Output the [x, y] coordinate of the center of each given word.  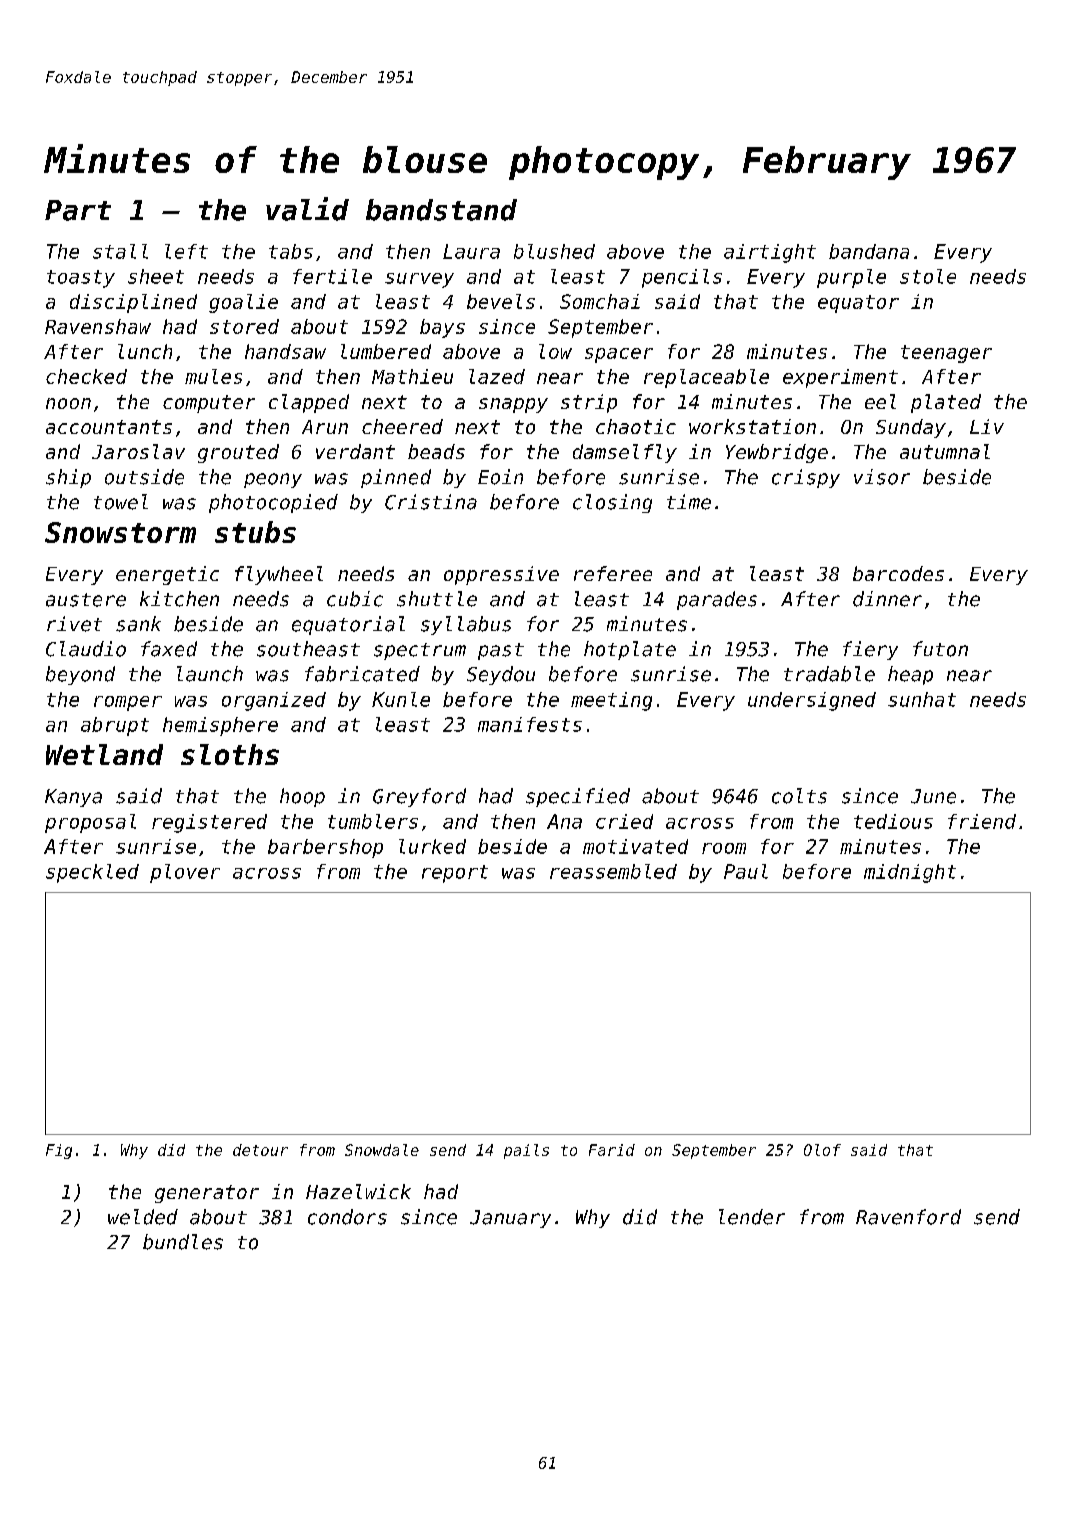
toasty [81, 279]
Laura [471, 251]
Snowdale [382, 1150]
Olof [822, 1150]
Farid [612, 1150]
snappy [513, 405]
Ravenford [908, 1217]
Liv [987, 426]
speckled [92, 873]
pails [526, 1151]
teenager [946, 354]
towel [121, 502]
